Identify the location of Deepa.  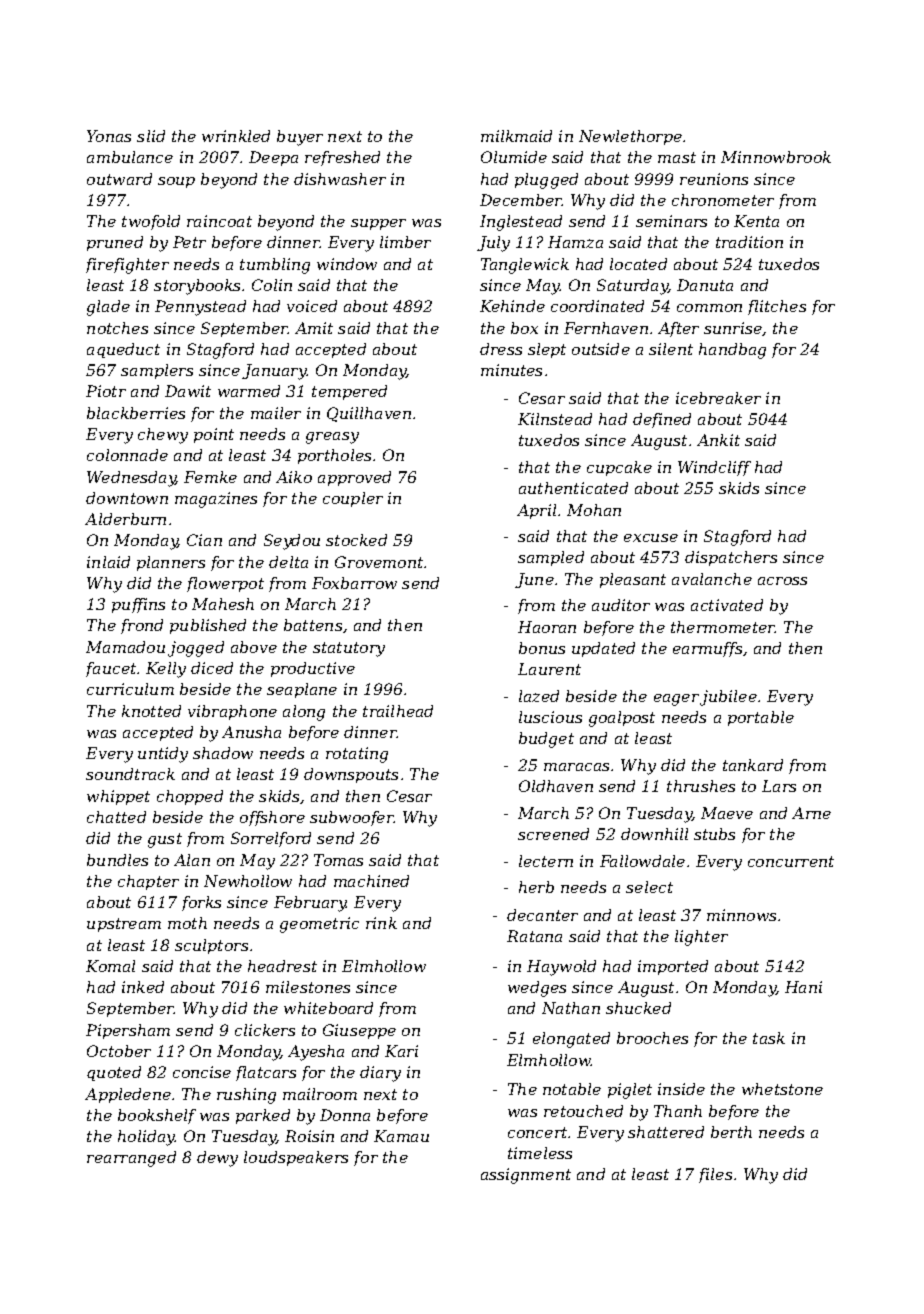
(273, 158).
